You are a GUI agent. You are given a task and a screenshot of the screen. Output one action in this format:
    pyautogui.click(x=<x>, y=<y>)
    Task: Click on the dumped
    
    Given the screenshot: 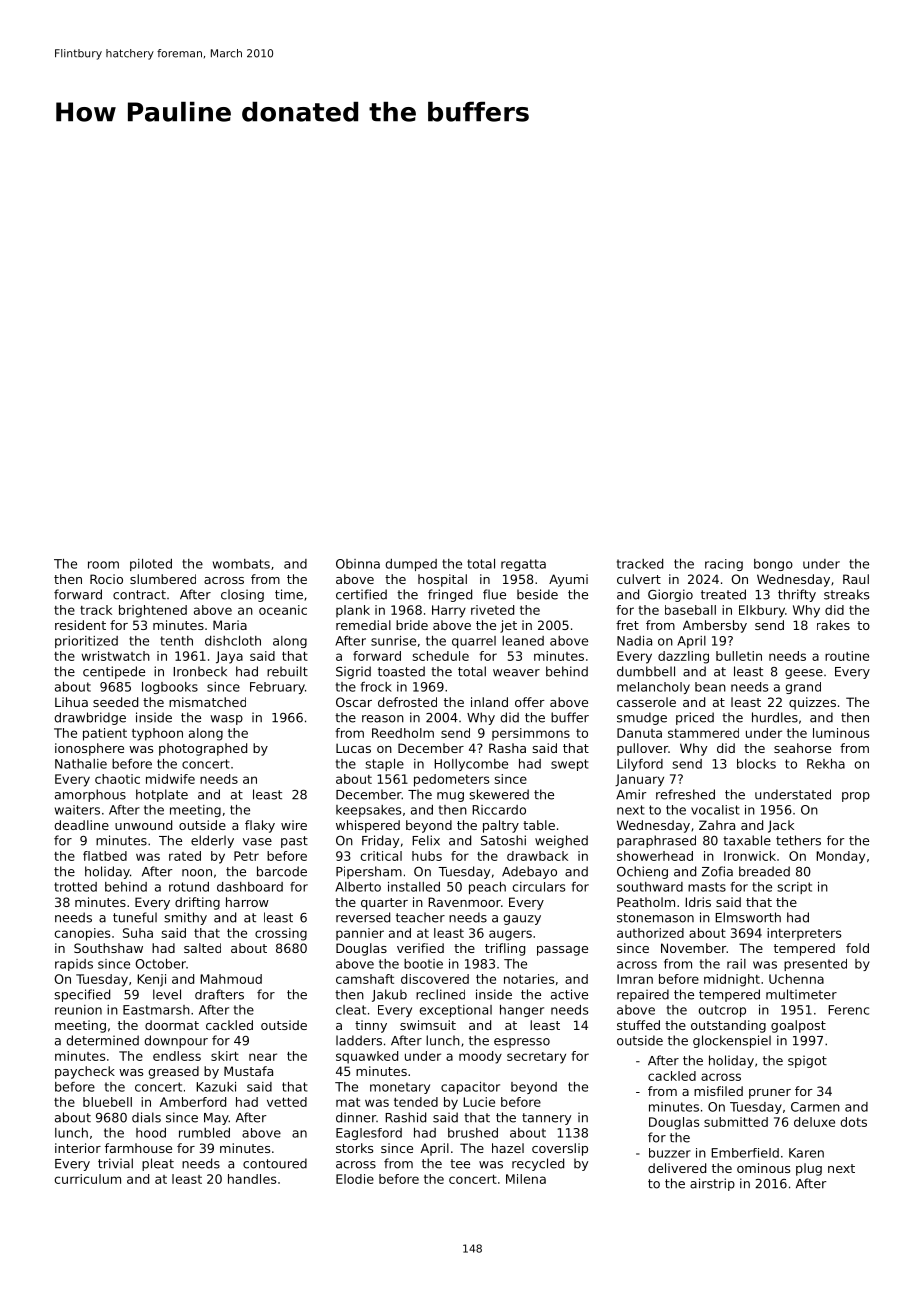 What is the action you would take?
    pyautogui.click(x=411, y=565)
